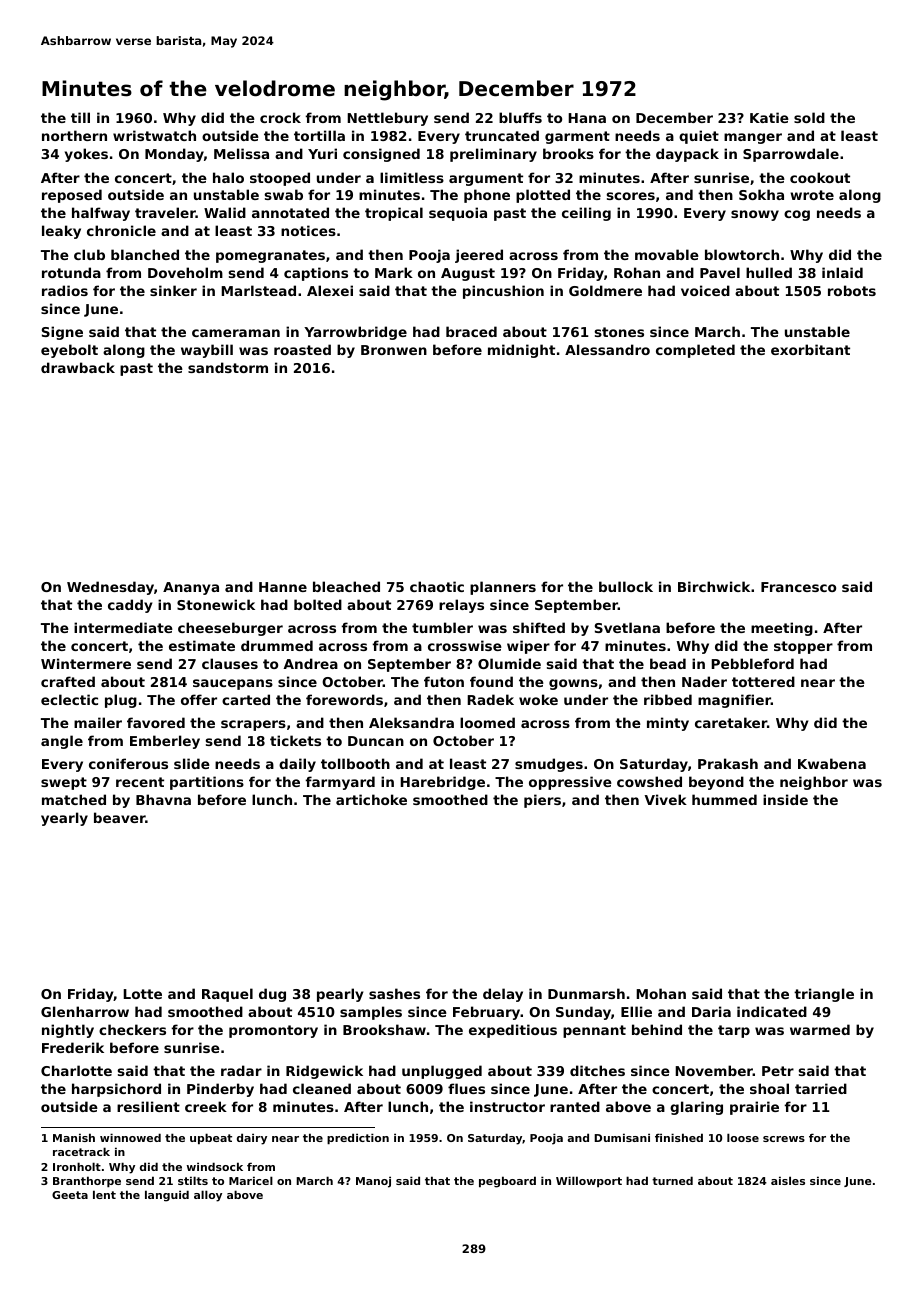  Describe the element at coordinates (695, 351) in the screenshot. I see `completed` at that location.
